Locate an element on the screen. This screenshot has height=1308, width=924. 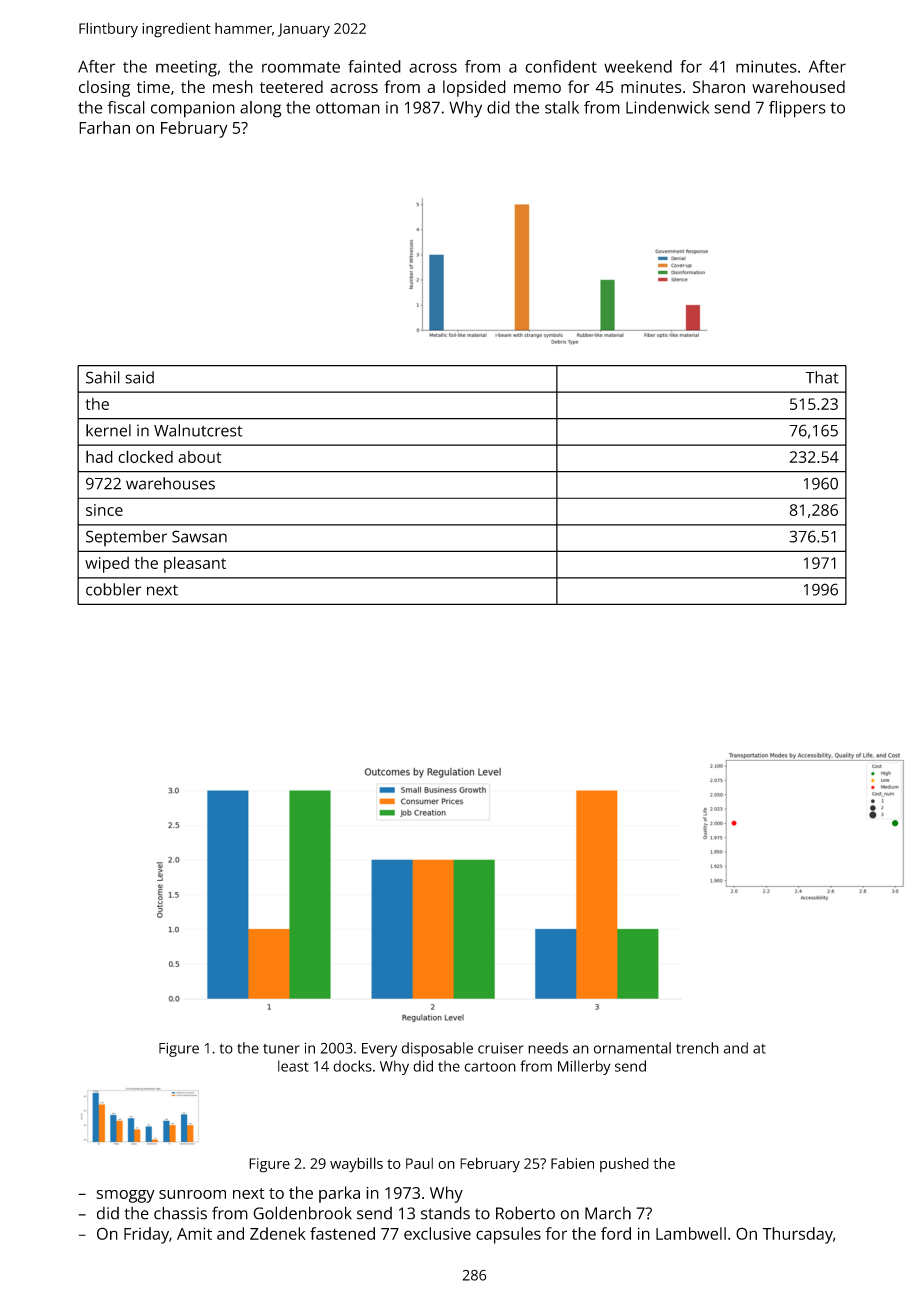
Paul is located at coordinates (419, 1163).
